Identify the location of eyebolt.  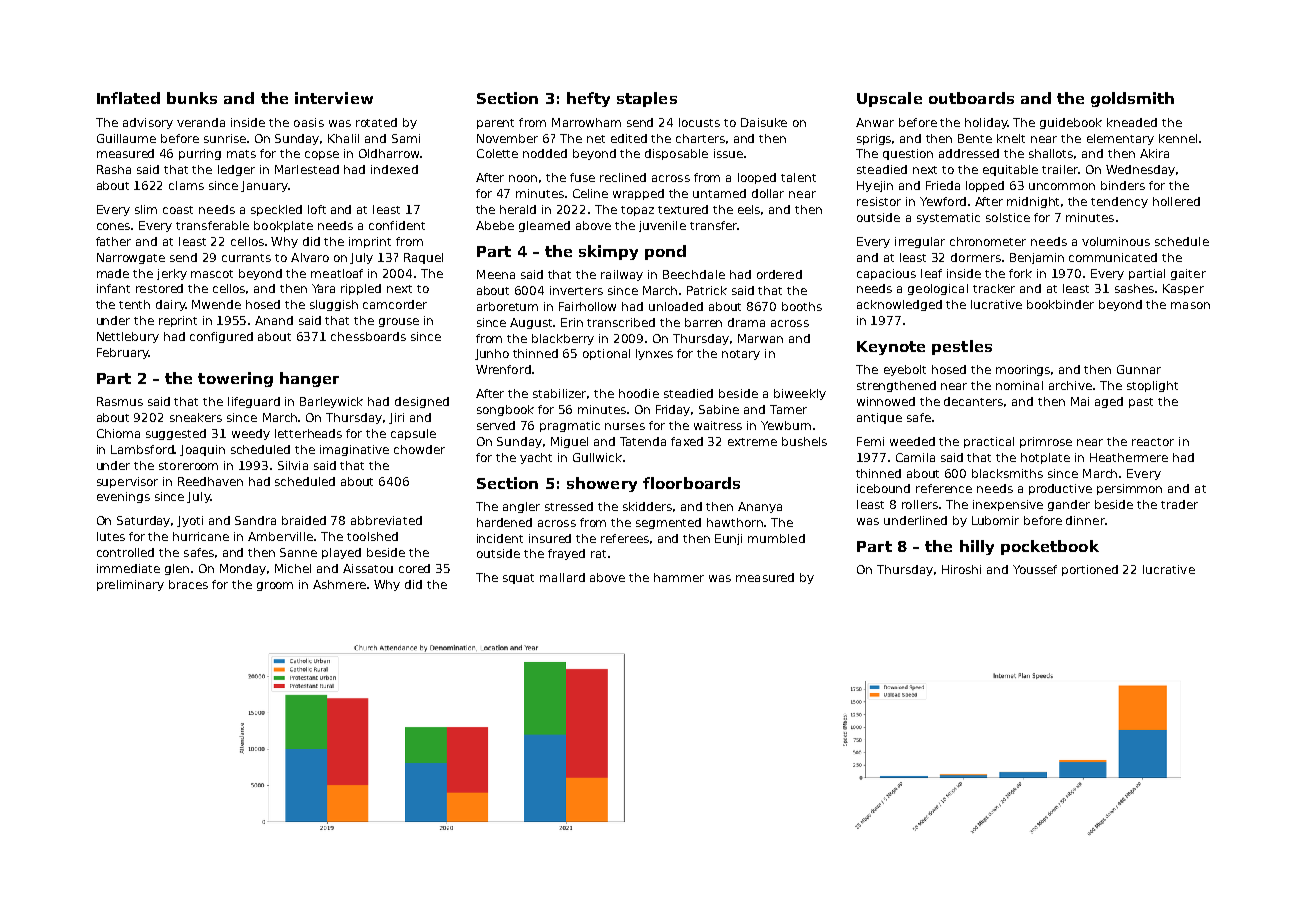
(905, 370).
